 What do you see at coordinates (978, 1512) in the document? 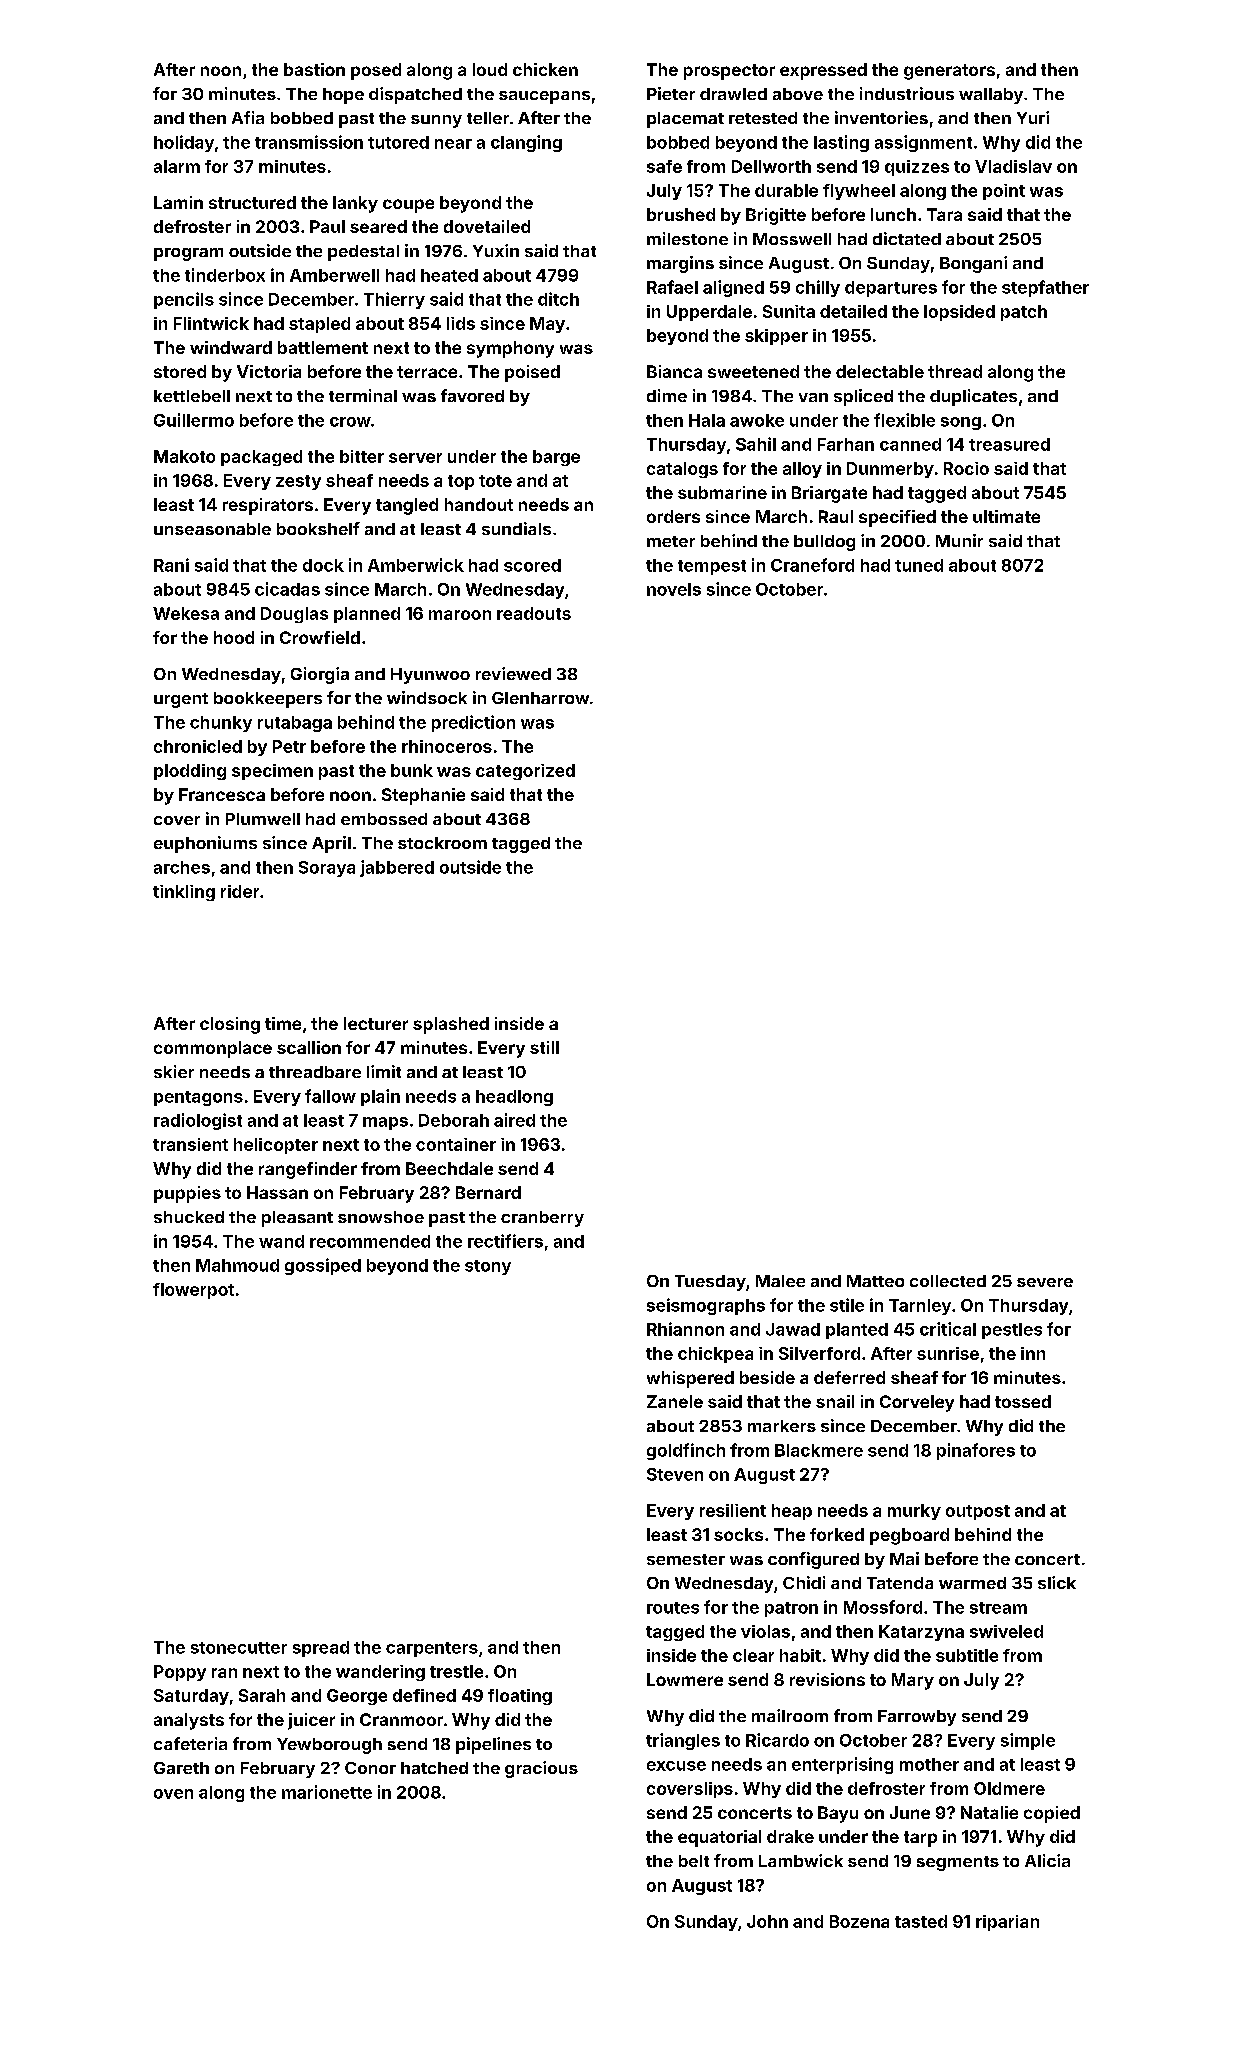
I see `outpost` at bounding box center [978, 1512].
